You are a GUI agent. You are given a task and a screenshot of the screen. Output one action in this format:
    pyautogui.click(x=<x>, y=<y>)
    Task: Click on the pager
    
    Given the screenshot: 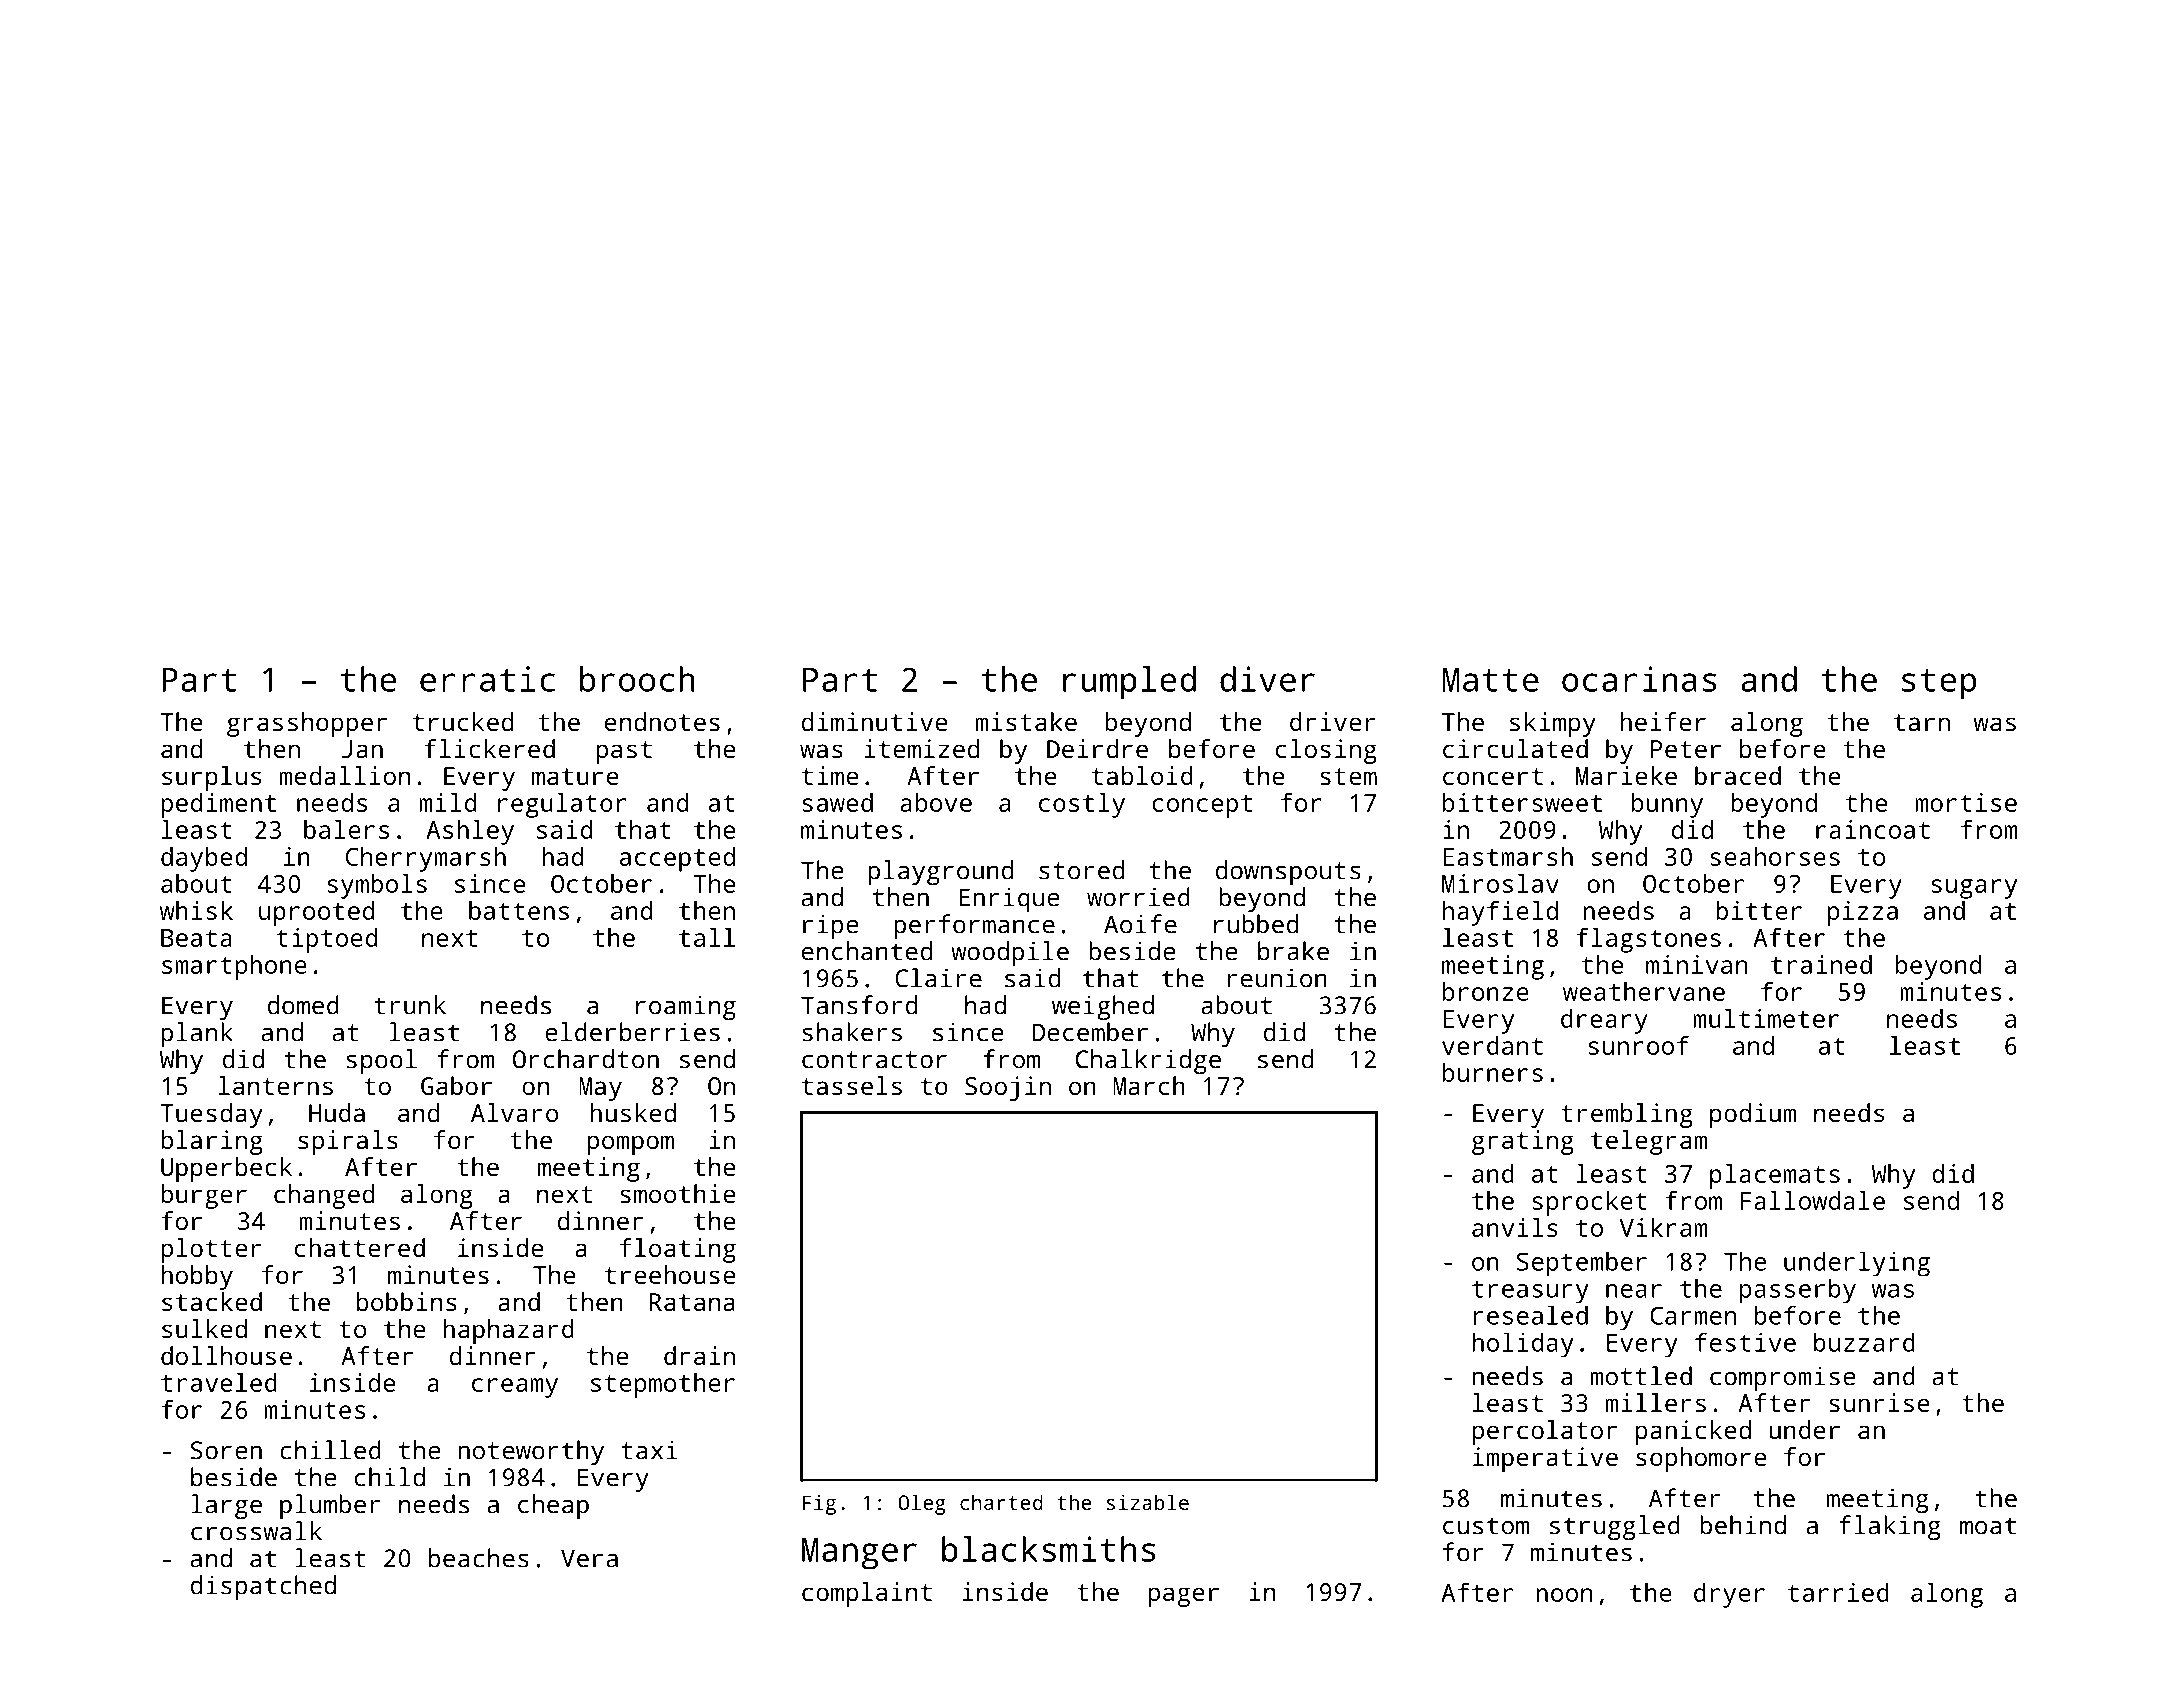 What is the action you would take?
    pyautogui.click(x=1183, y=1597)
